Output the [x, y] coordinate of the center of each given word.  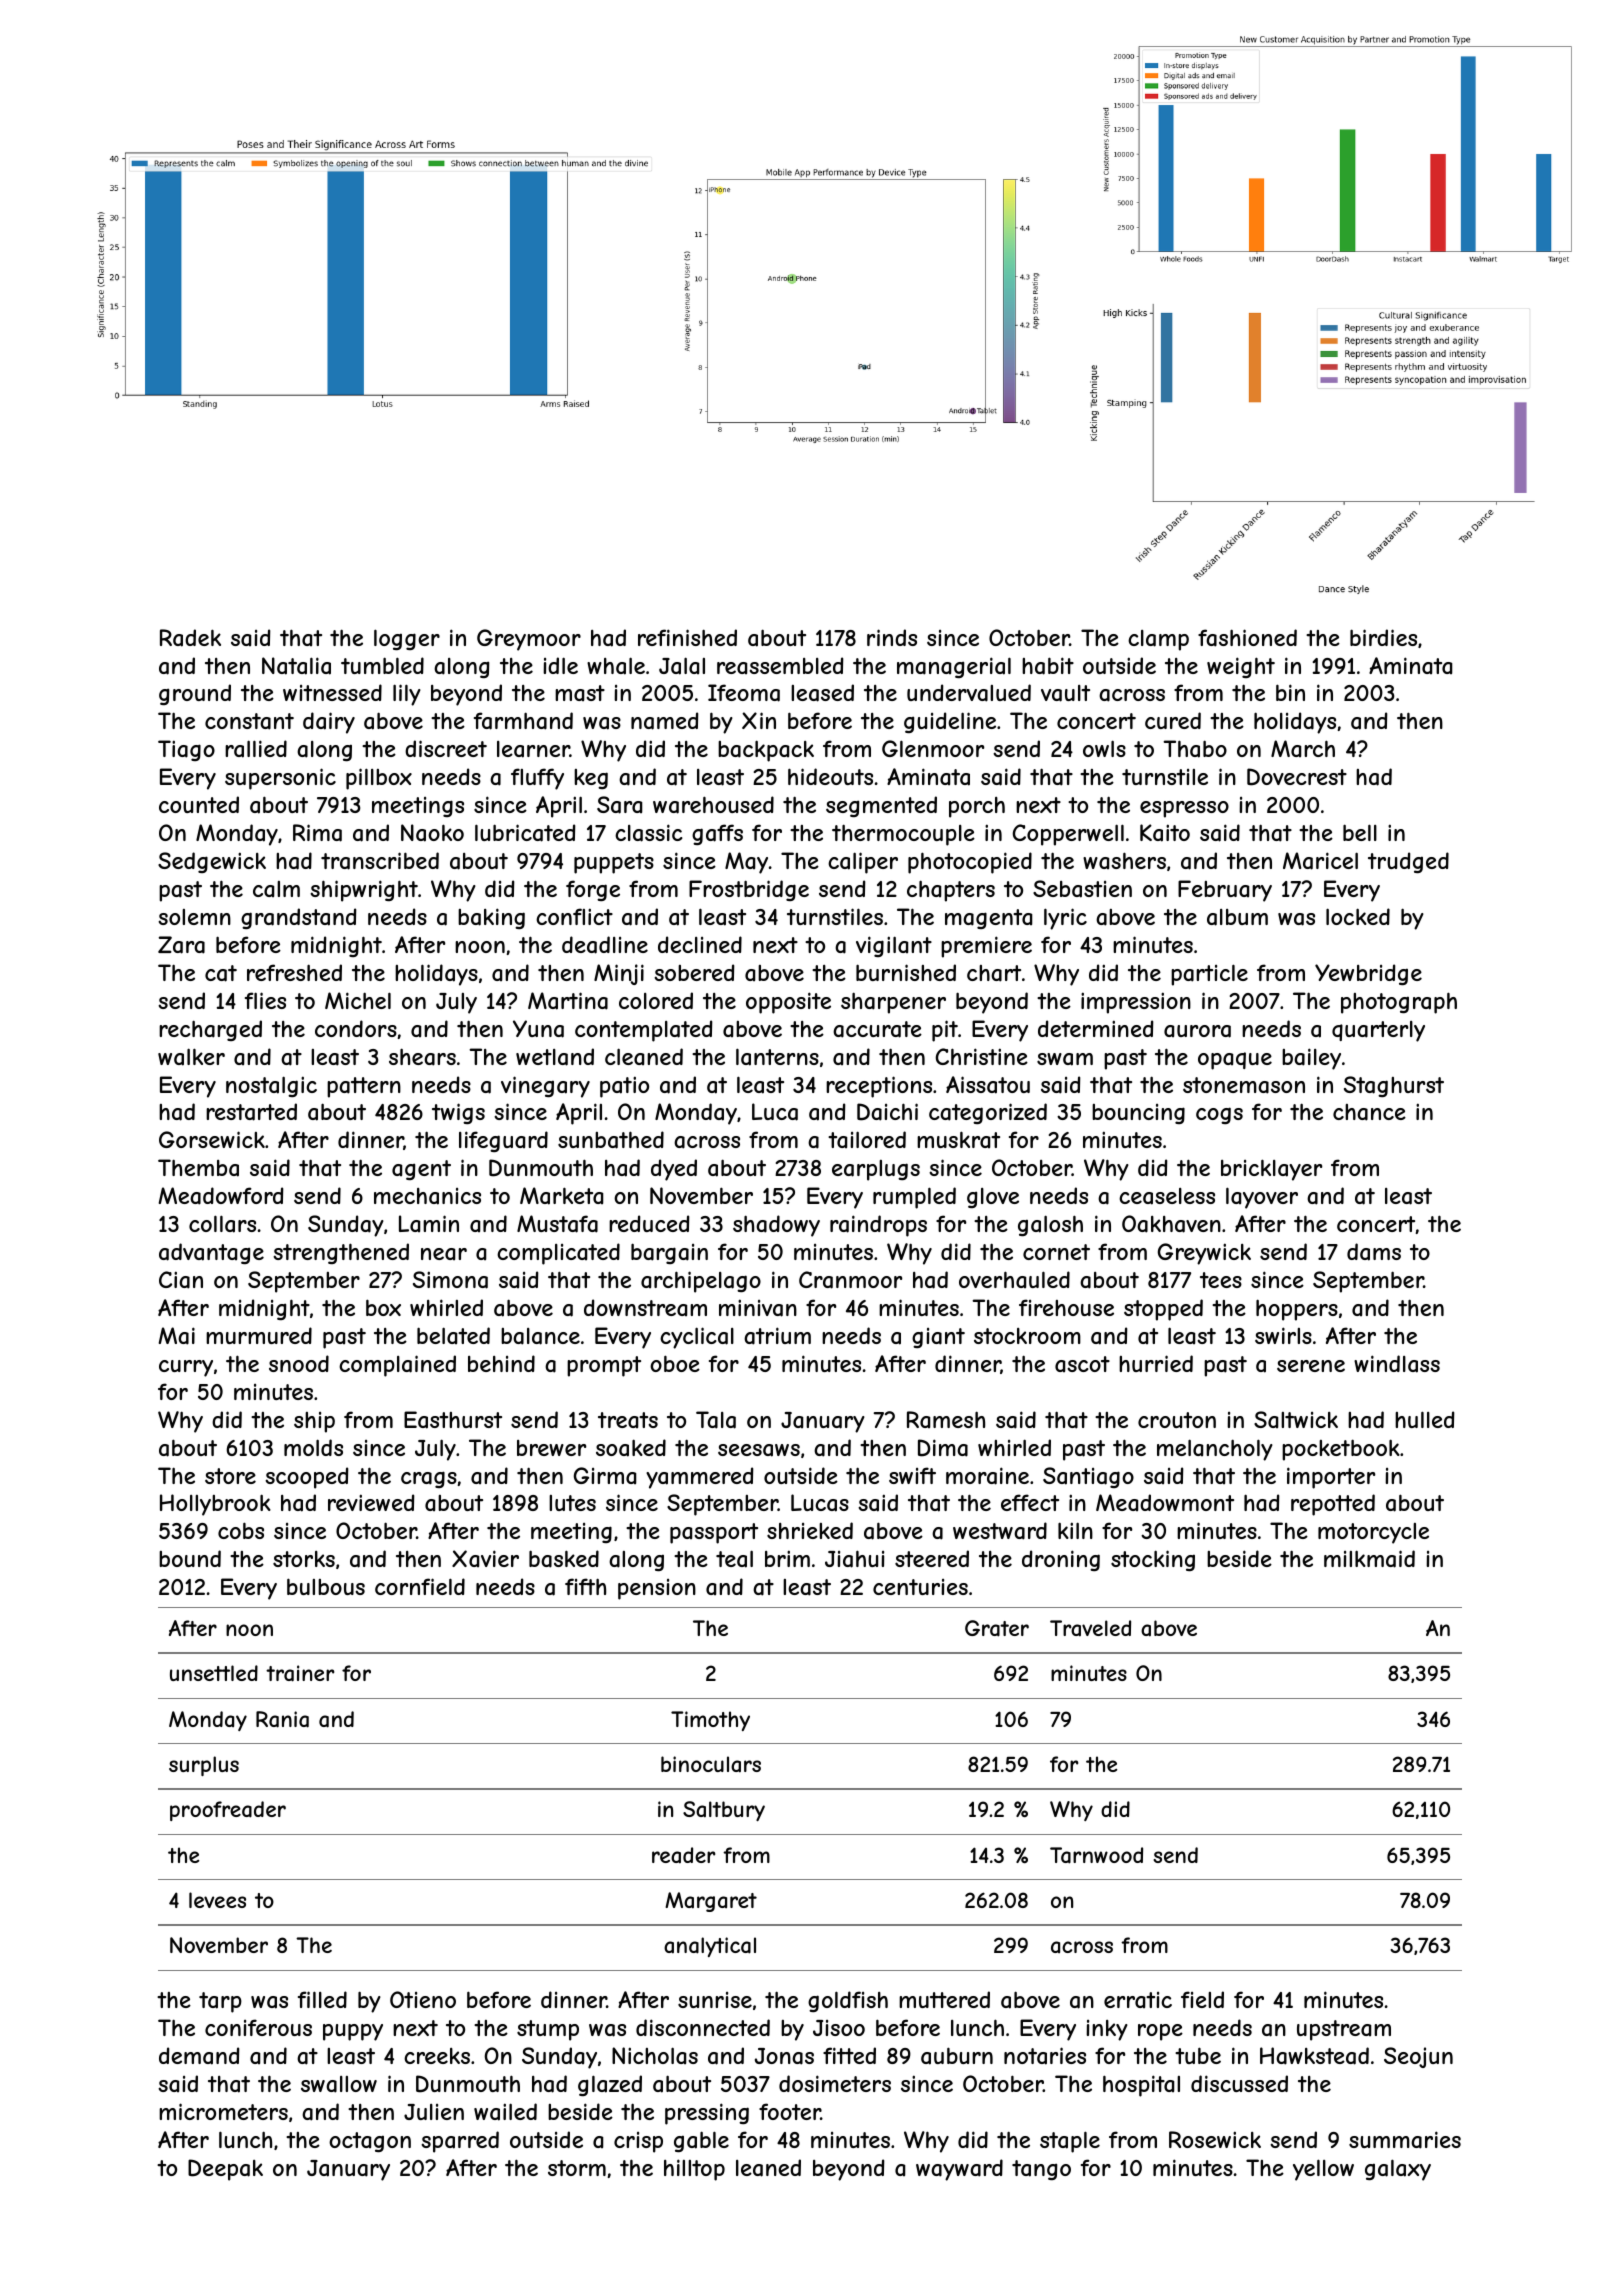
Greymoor [529, 640]
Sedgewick [212, 862]
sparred [460, 2142]
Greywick [1204, 1254]
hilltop [694, 2170]
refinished [687, 637]
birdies [1383, 637]
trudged [1408, 862]
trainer [300, 1673]
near [444, 1254]
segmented [881, 806]
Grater [997, 1628]
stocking [1153, 1560]
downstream [645, 1307]
